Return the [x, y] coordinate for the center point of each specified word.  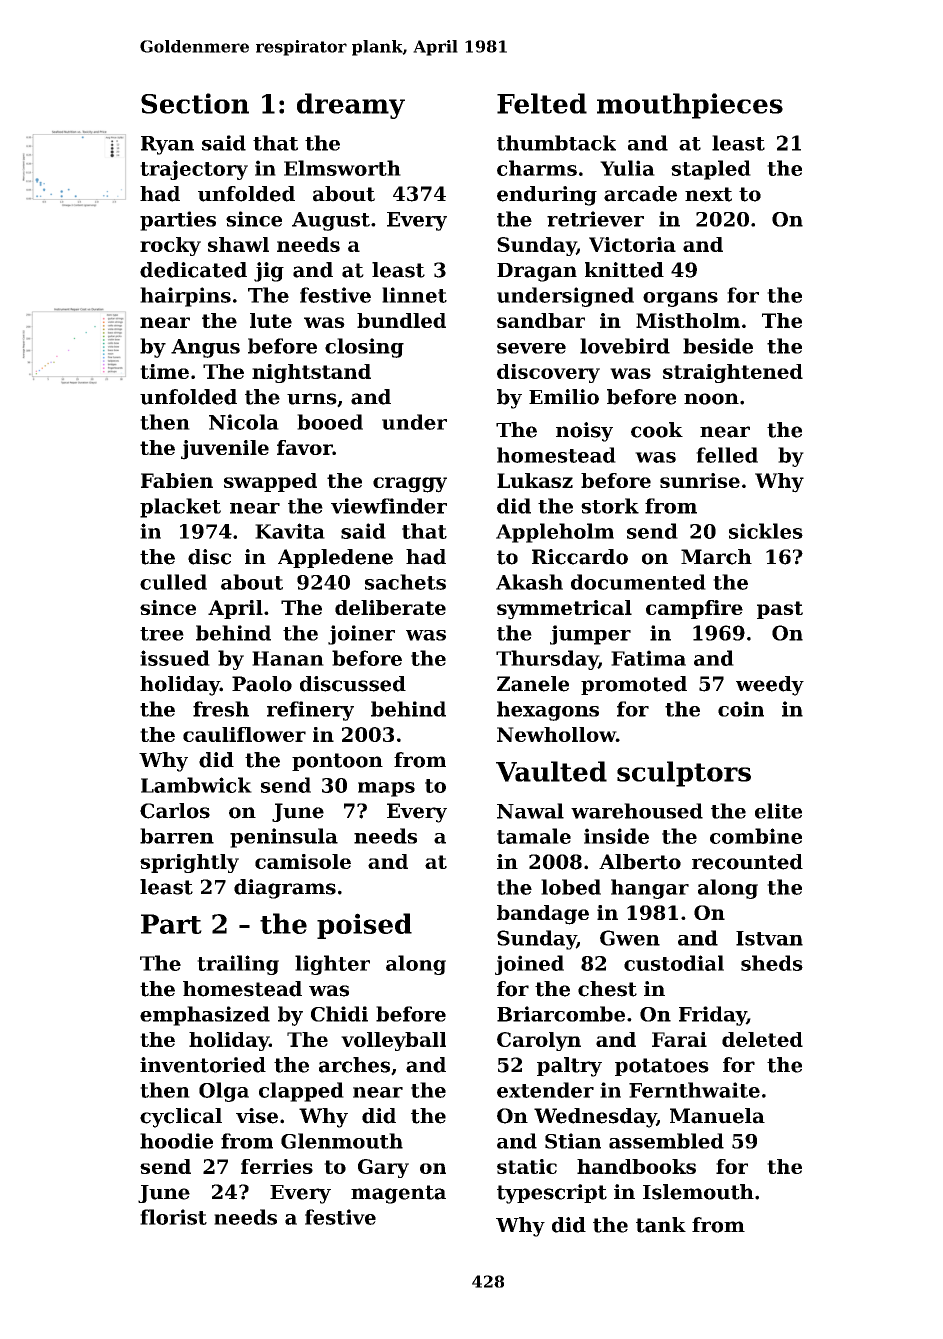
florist [173, 1217]
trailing [238, 965]
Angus [205, 348]
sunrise [700, 480]
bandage [543, 915]
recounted [747, 862]
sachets [405, 582]
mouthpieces [690, 106]
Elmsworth [342, 168]
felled [727, 455]
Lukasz [535, 480]
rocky [170, 246]
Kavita [290, 531]
